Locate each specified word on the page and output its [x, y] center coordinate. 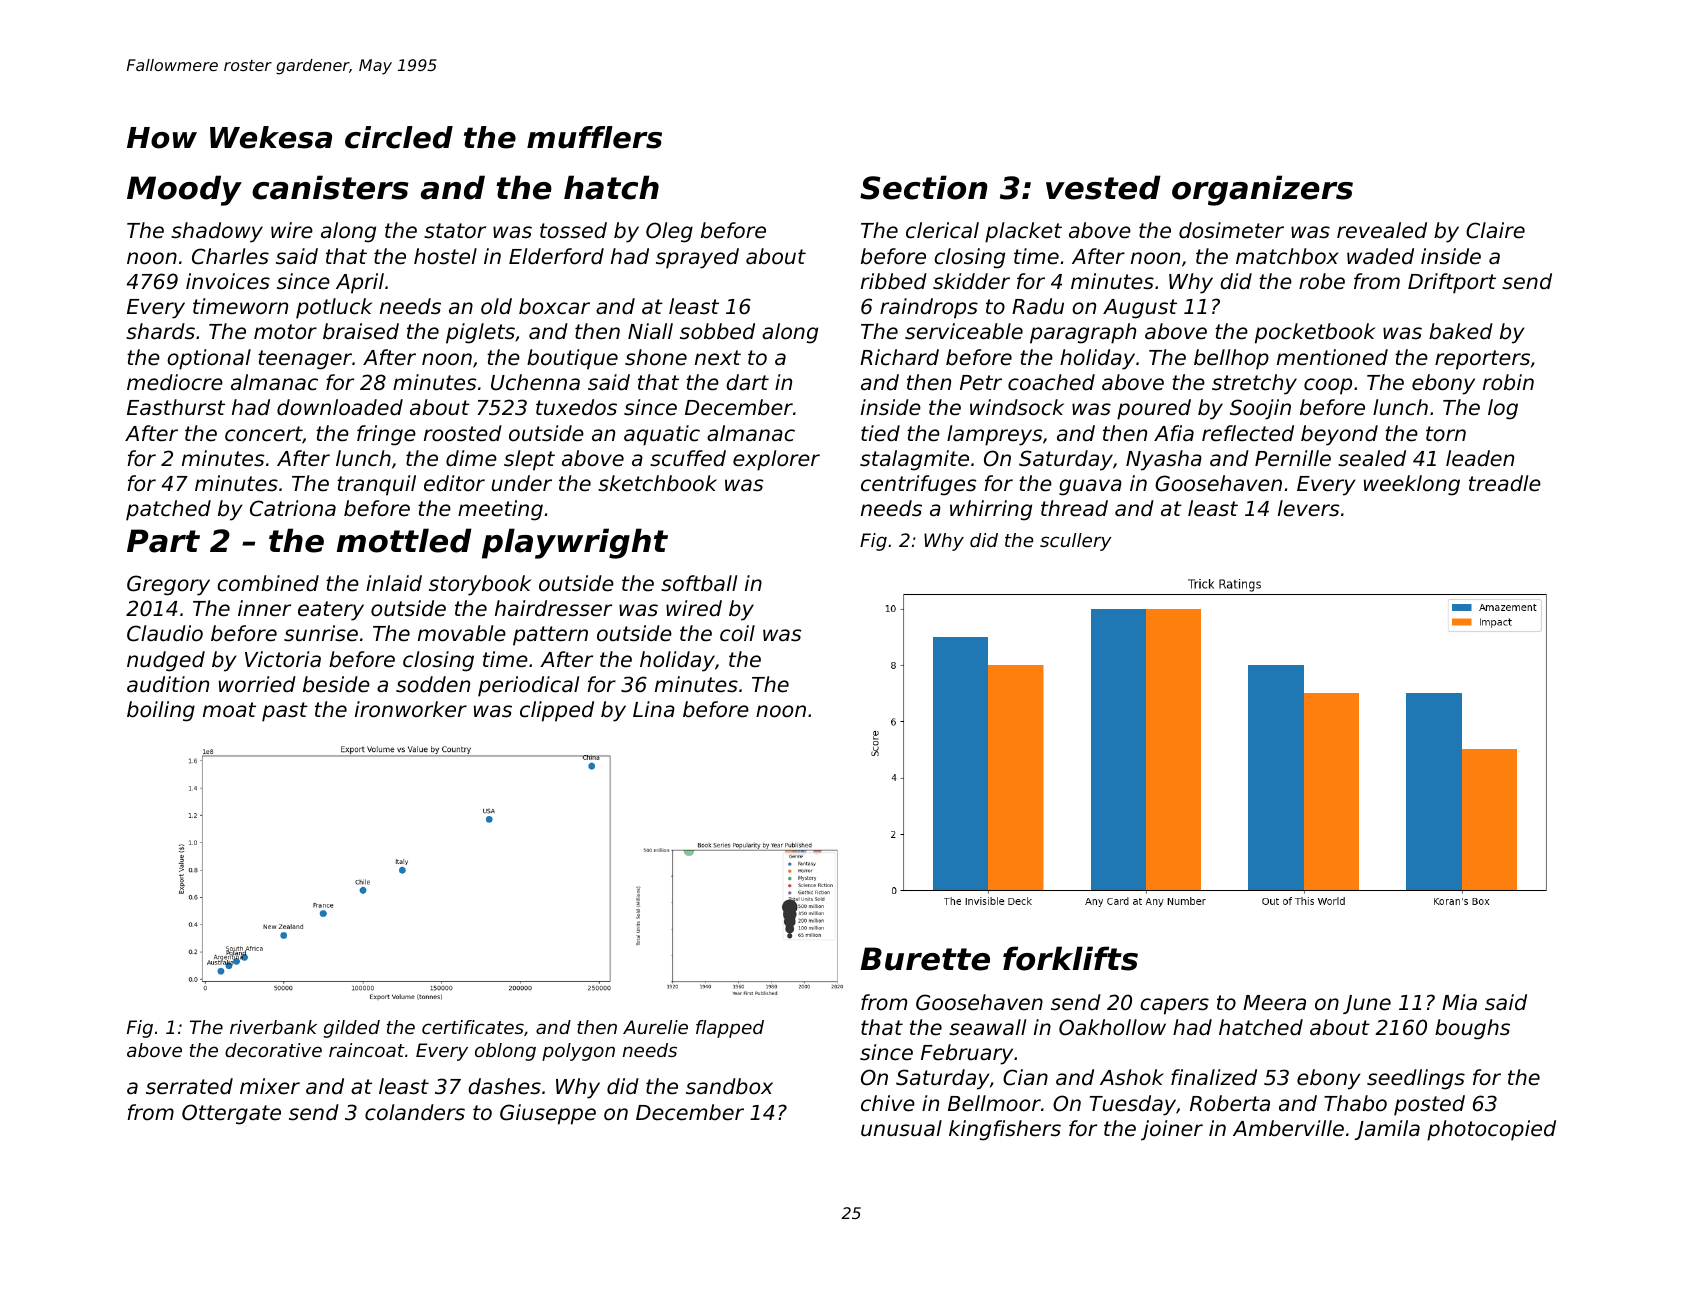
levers [1309, 508]
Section [924, 187]
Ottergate [231, 1114]
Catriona [293, 508]
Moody [184, 190]
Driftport [1452, 283]
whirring [991, 510]
